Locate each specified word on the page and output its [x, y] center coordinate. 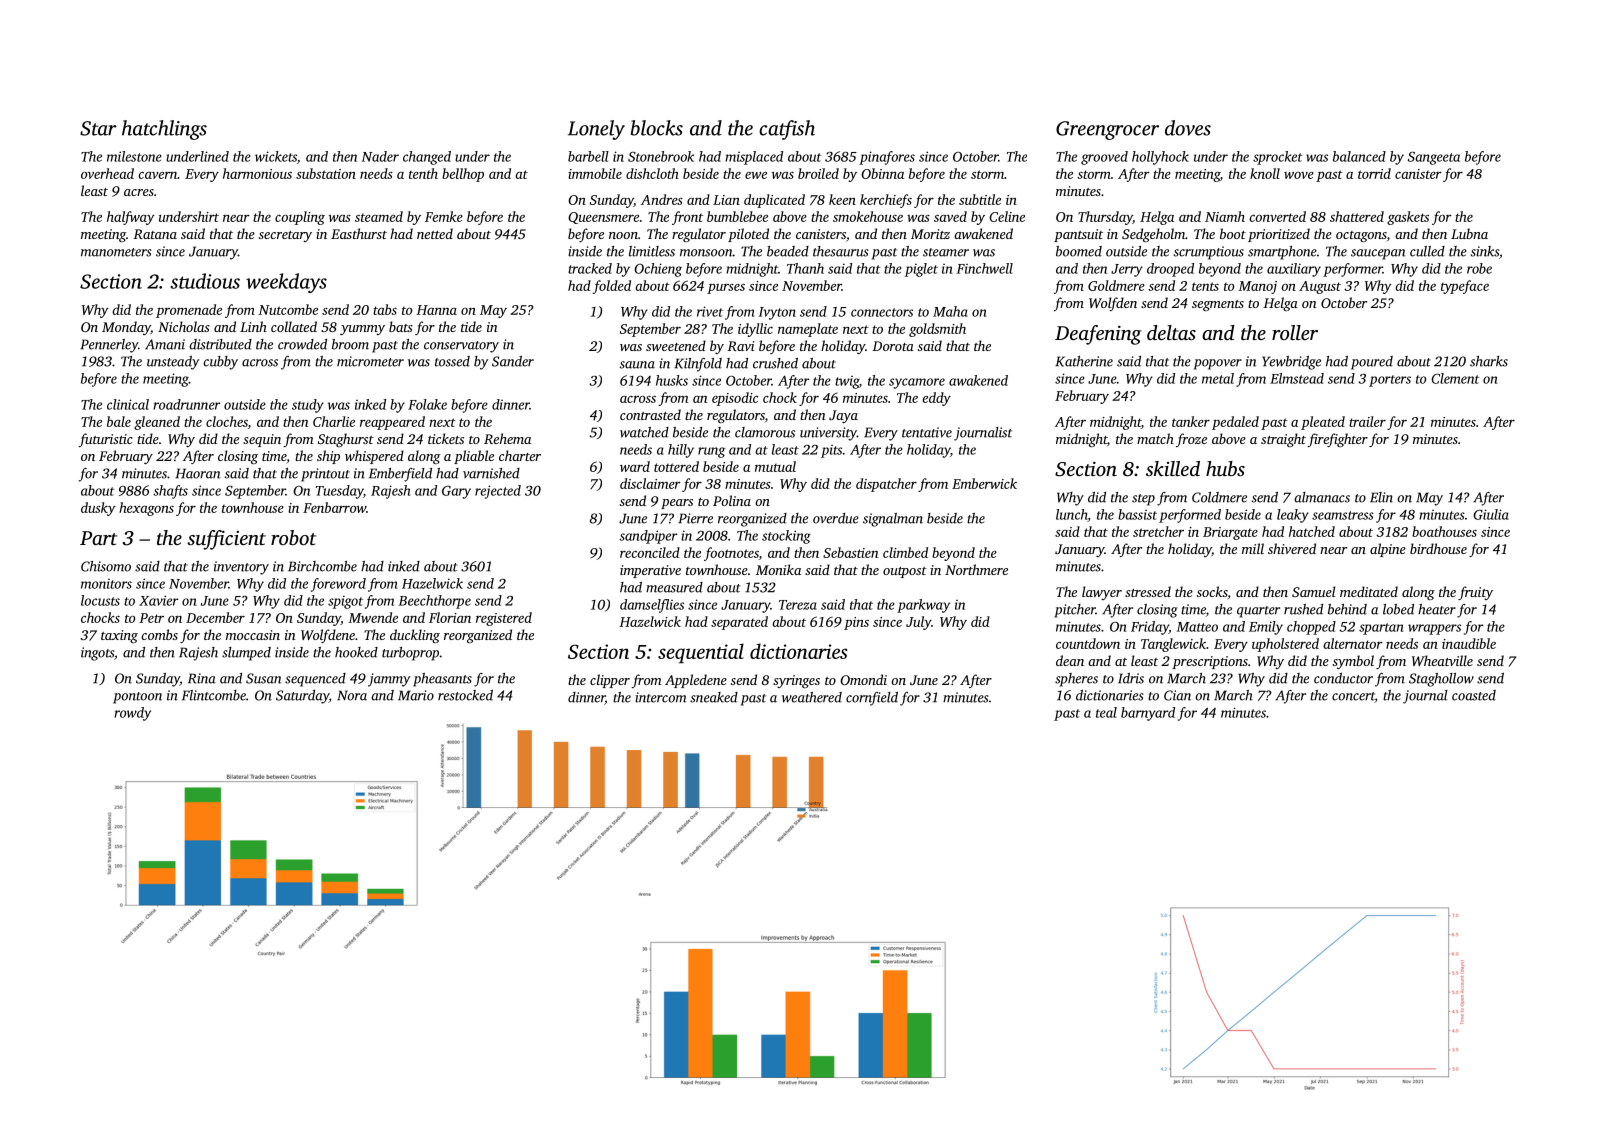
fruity [1475, 593]
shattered [1357, 216]
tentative [927, 432]
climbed [905, 552]
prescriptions [1210, 662]
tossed [452, 361]
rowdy [132, 714]
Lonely [596, 130]
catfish [787, 130]
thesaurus [841, 251]
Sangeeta [1434, 158]
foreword [338, 585]
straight [1283, 440]
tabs [385, 309]
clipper [610, 681]
